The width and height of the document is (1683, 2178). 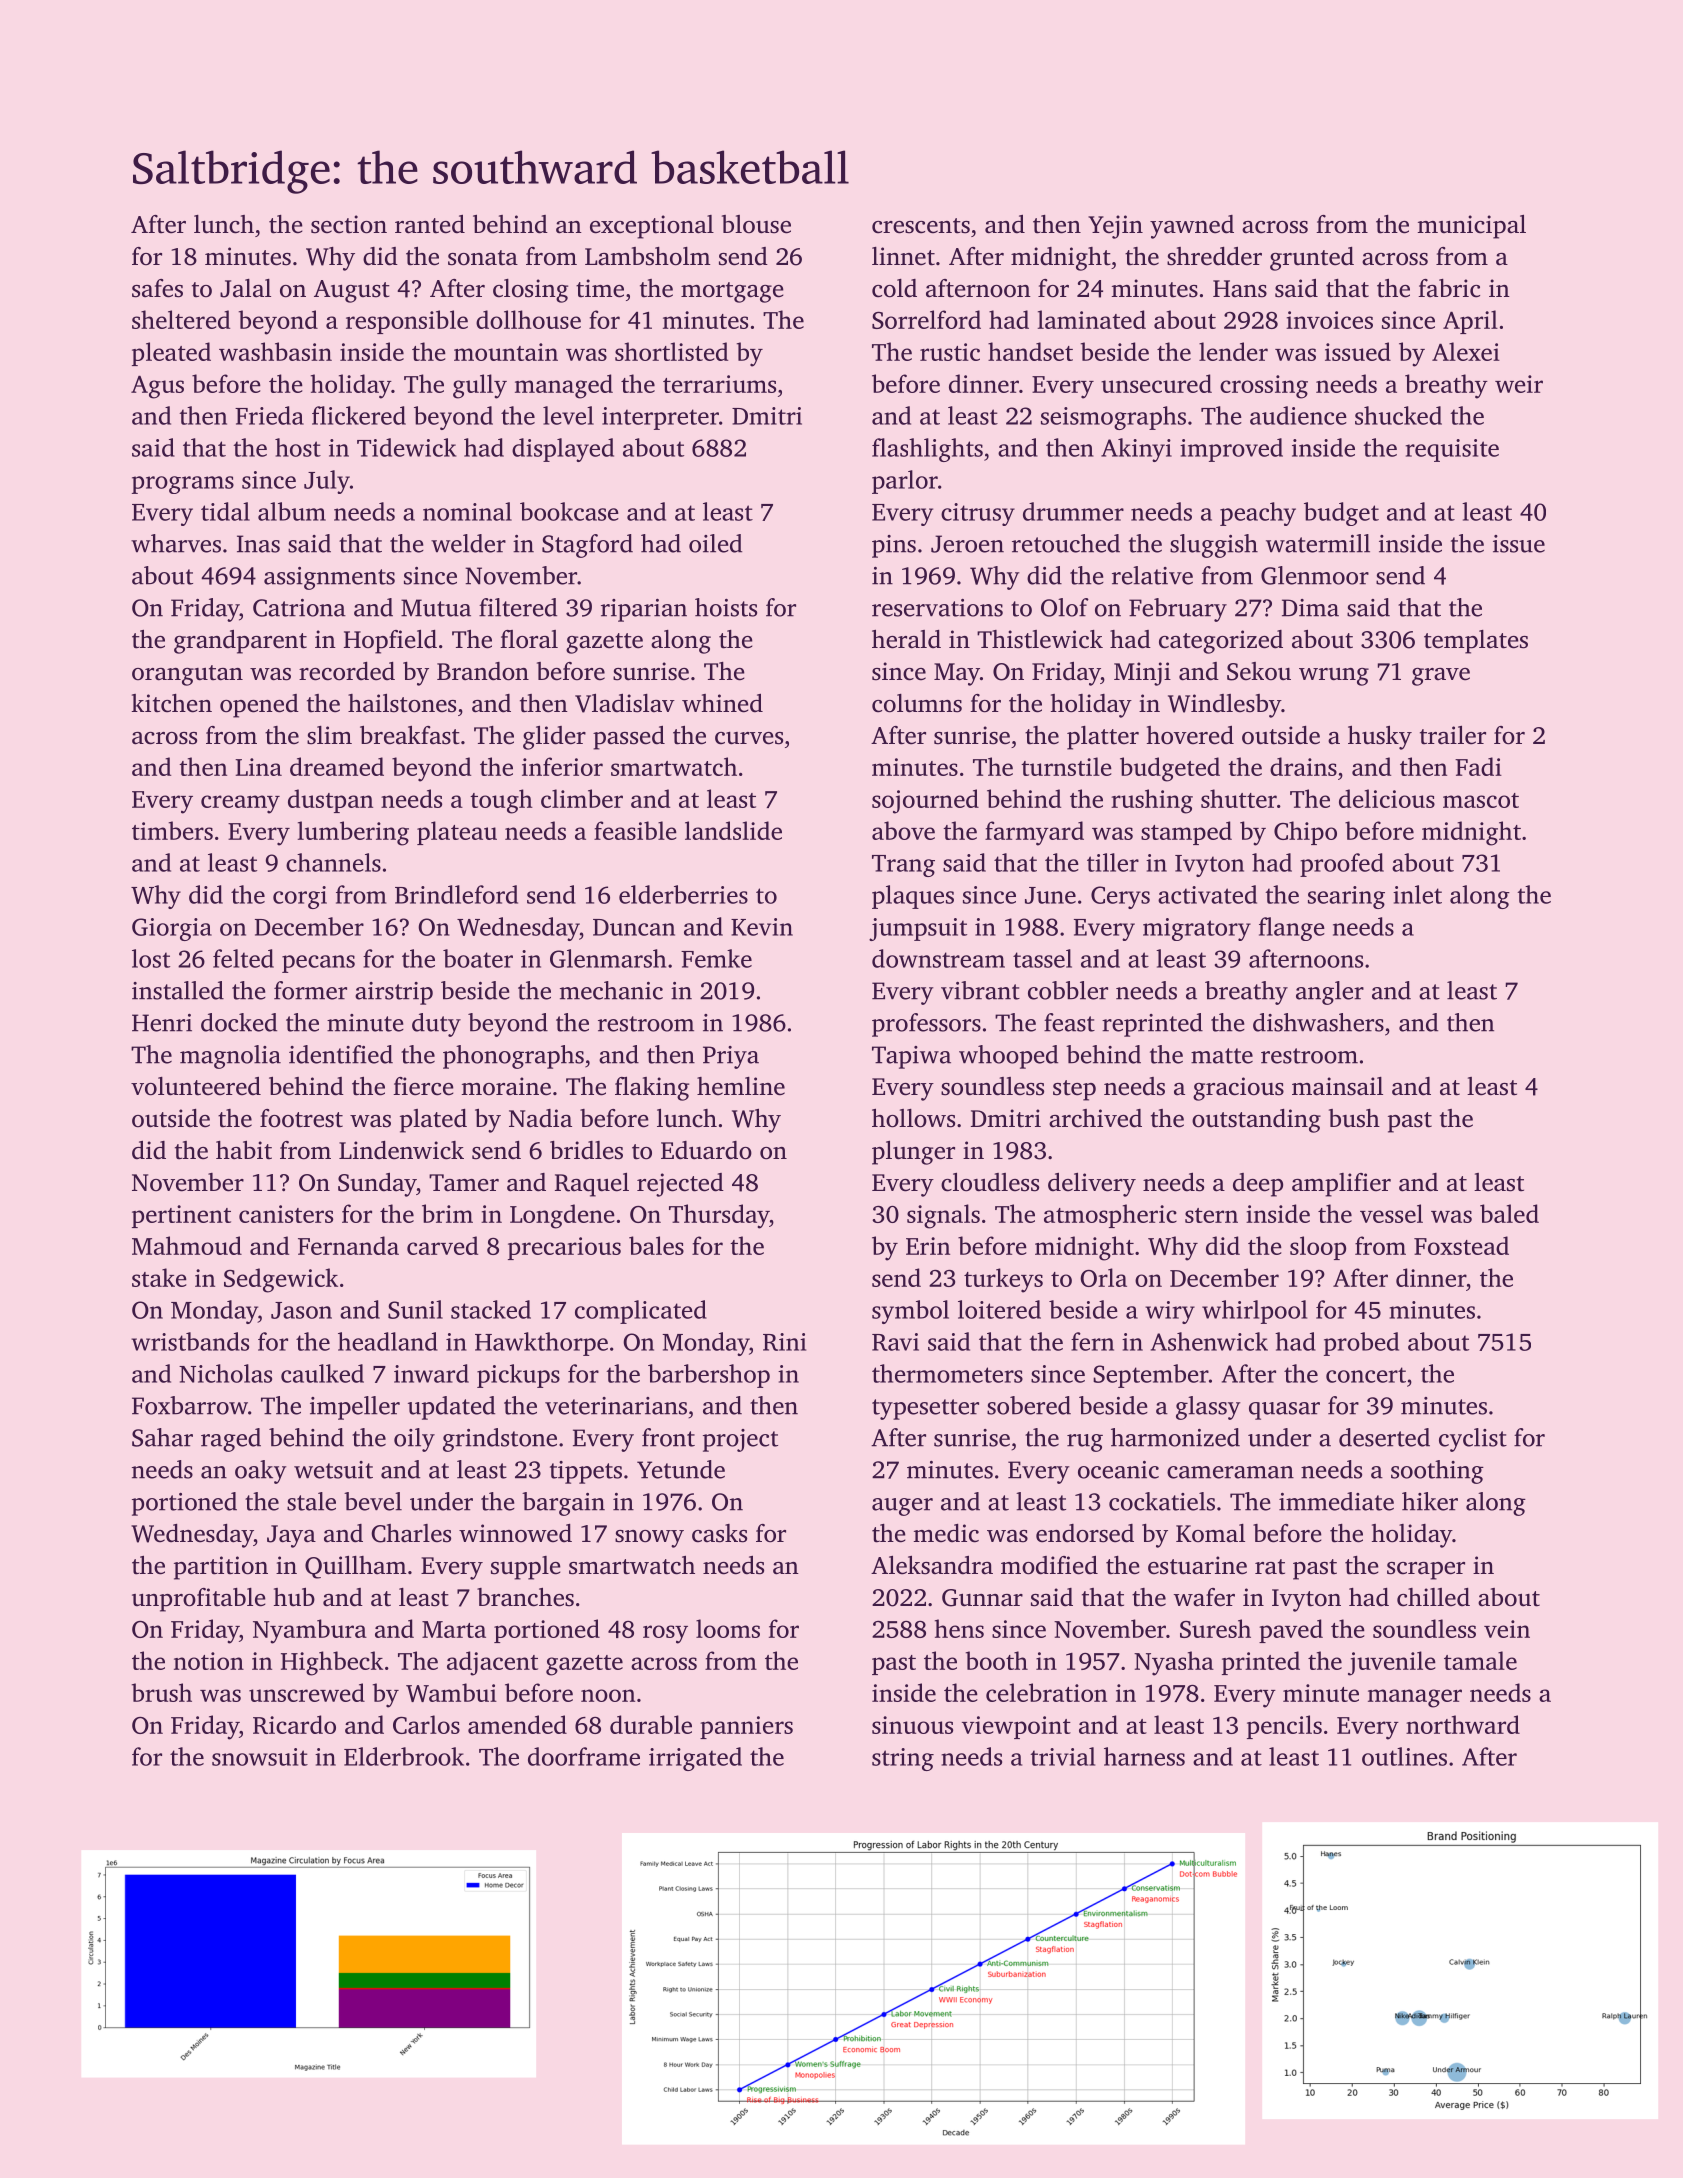 I want to click on probed, so click(x=1361, y=1344).
